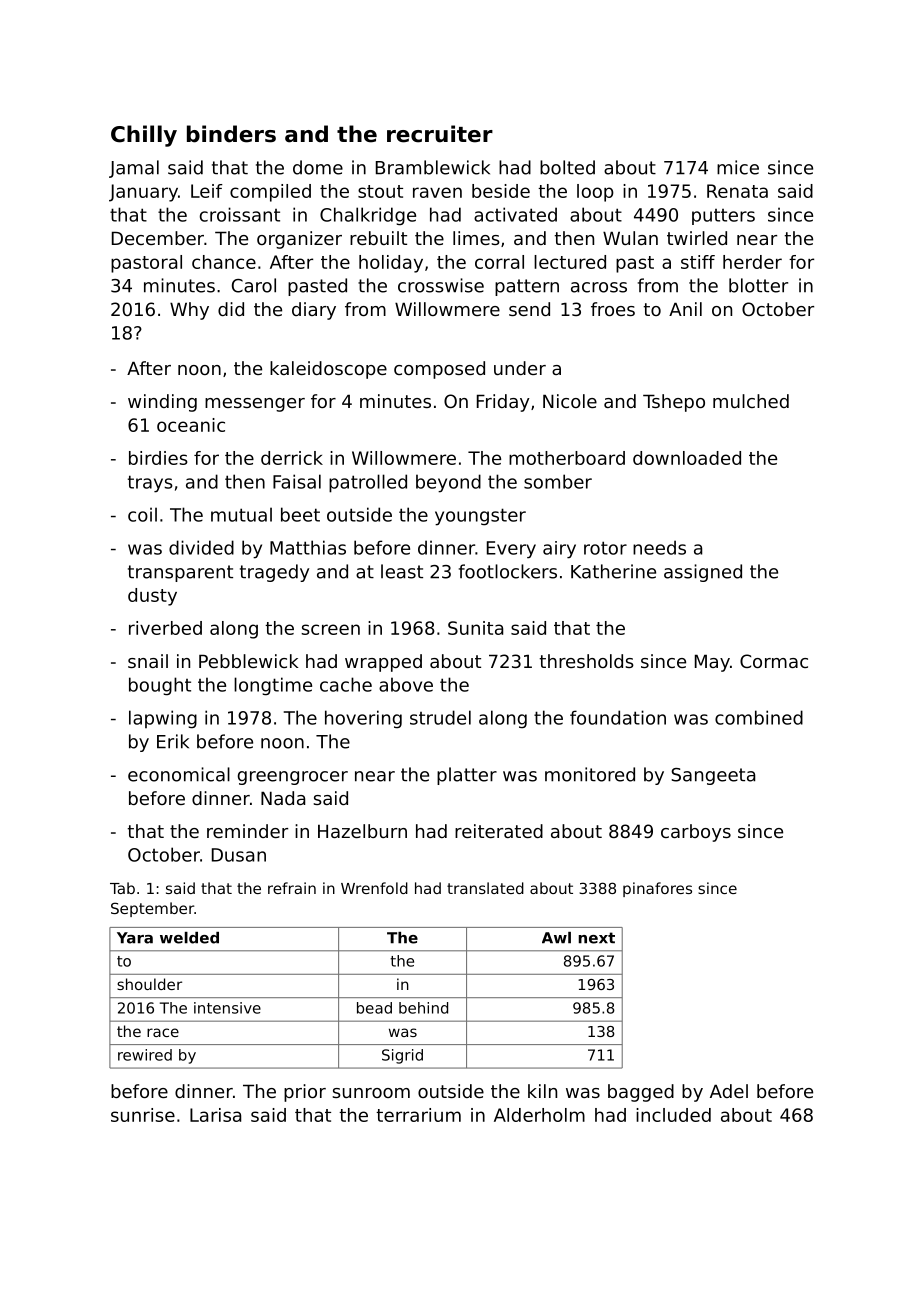 The height and width of the screenshot is (1311, 924). Describe the element at coordinates (248, 661) in the screenshot. I see `Pebblewick` at that location.
